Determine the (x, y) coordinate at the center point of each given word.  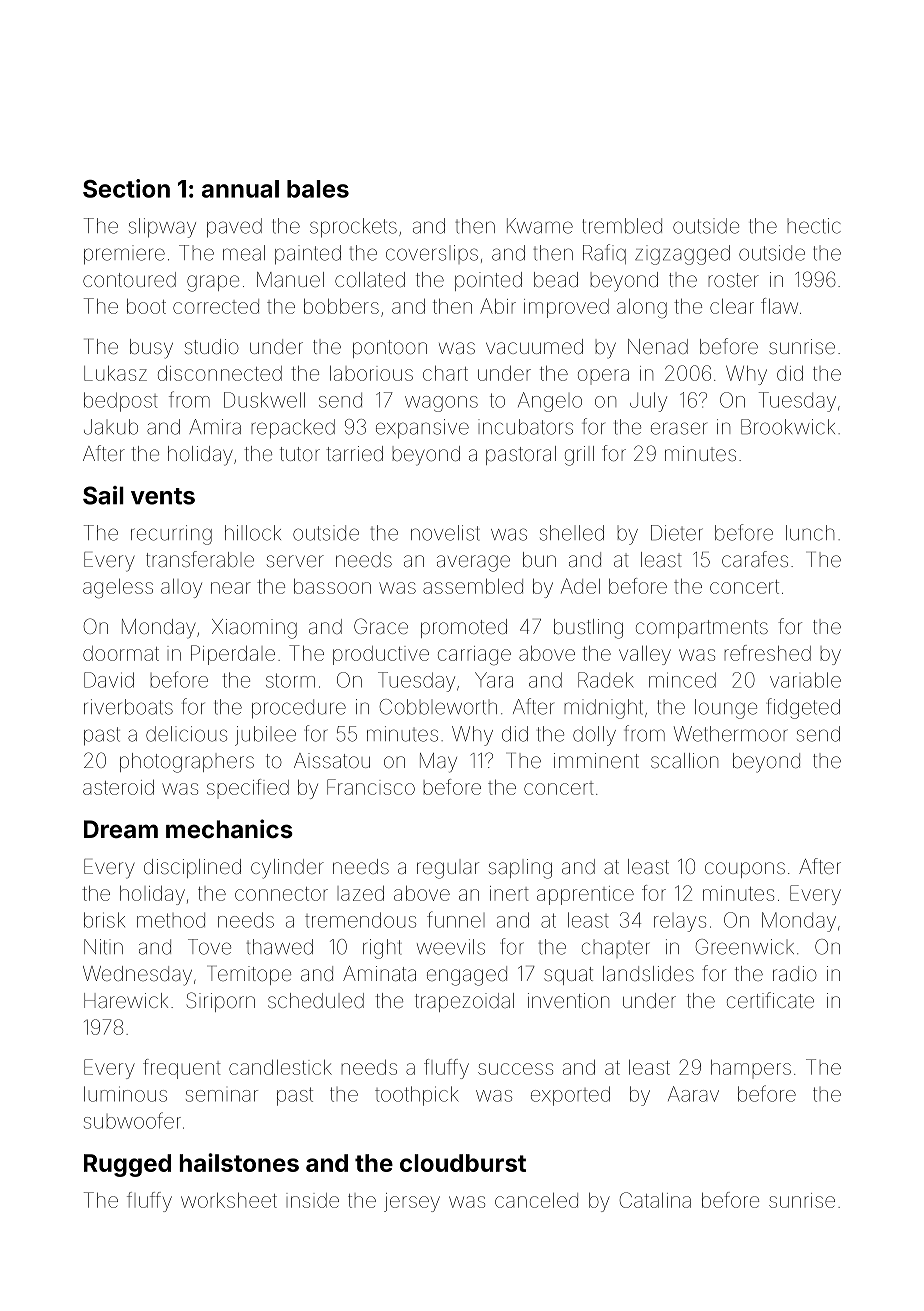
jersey (412, 1202)
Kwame (540, 226)
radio (795, 973)
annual (240, 189)
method (171, 920)
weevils (451, 947)
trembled (622, 226)
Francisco (371, 787)
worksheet (229, 1200)
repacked (293, 429)
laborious (371, 373)
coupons (745, 870)
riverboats (128, 707)
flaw (779, 306)
